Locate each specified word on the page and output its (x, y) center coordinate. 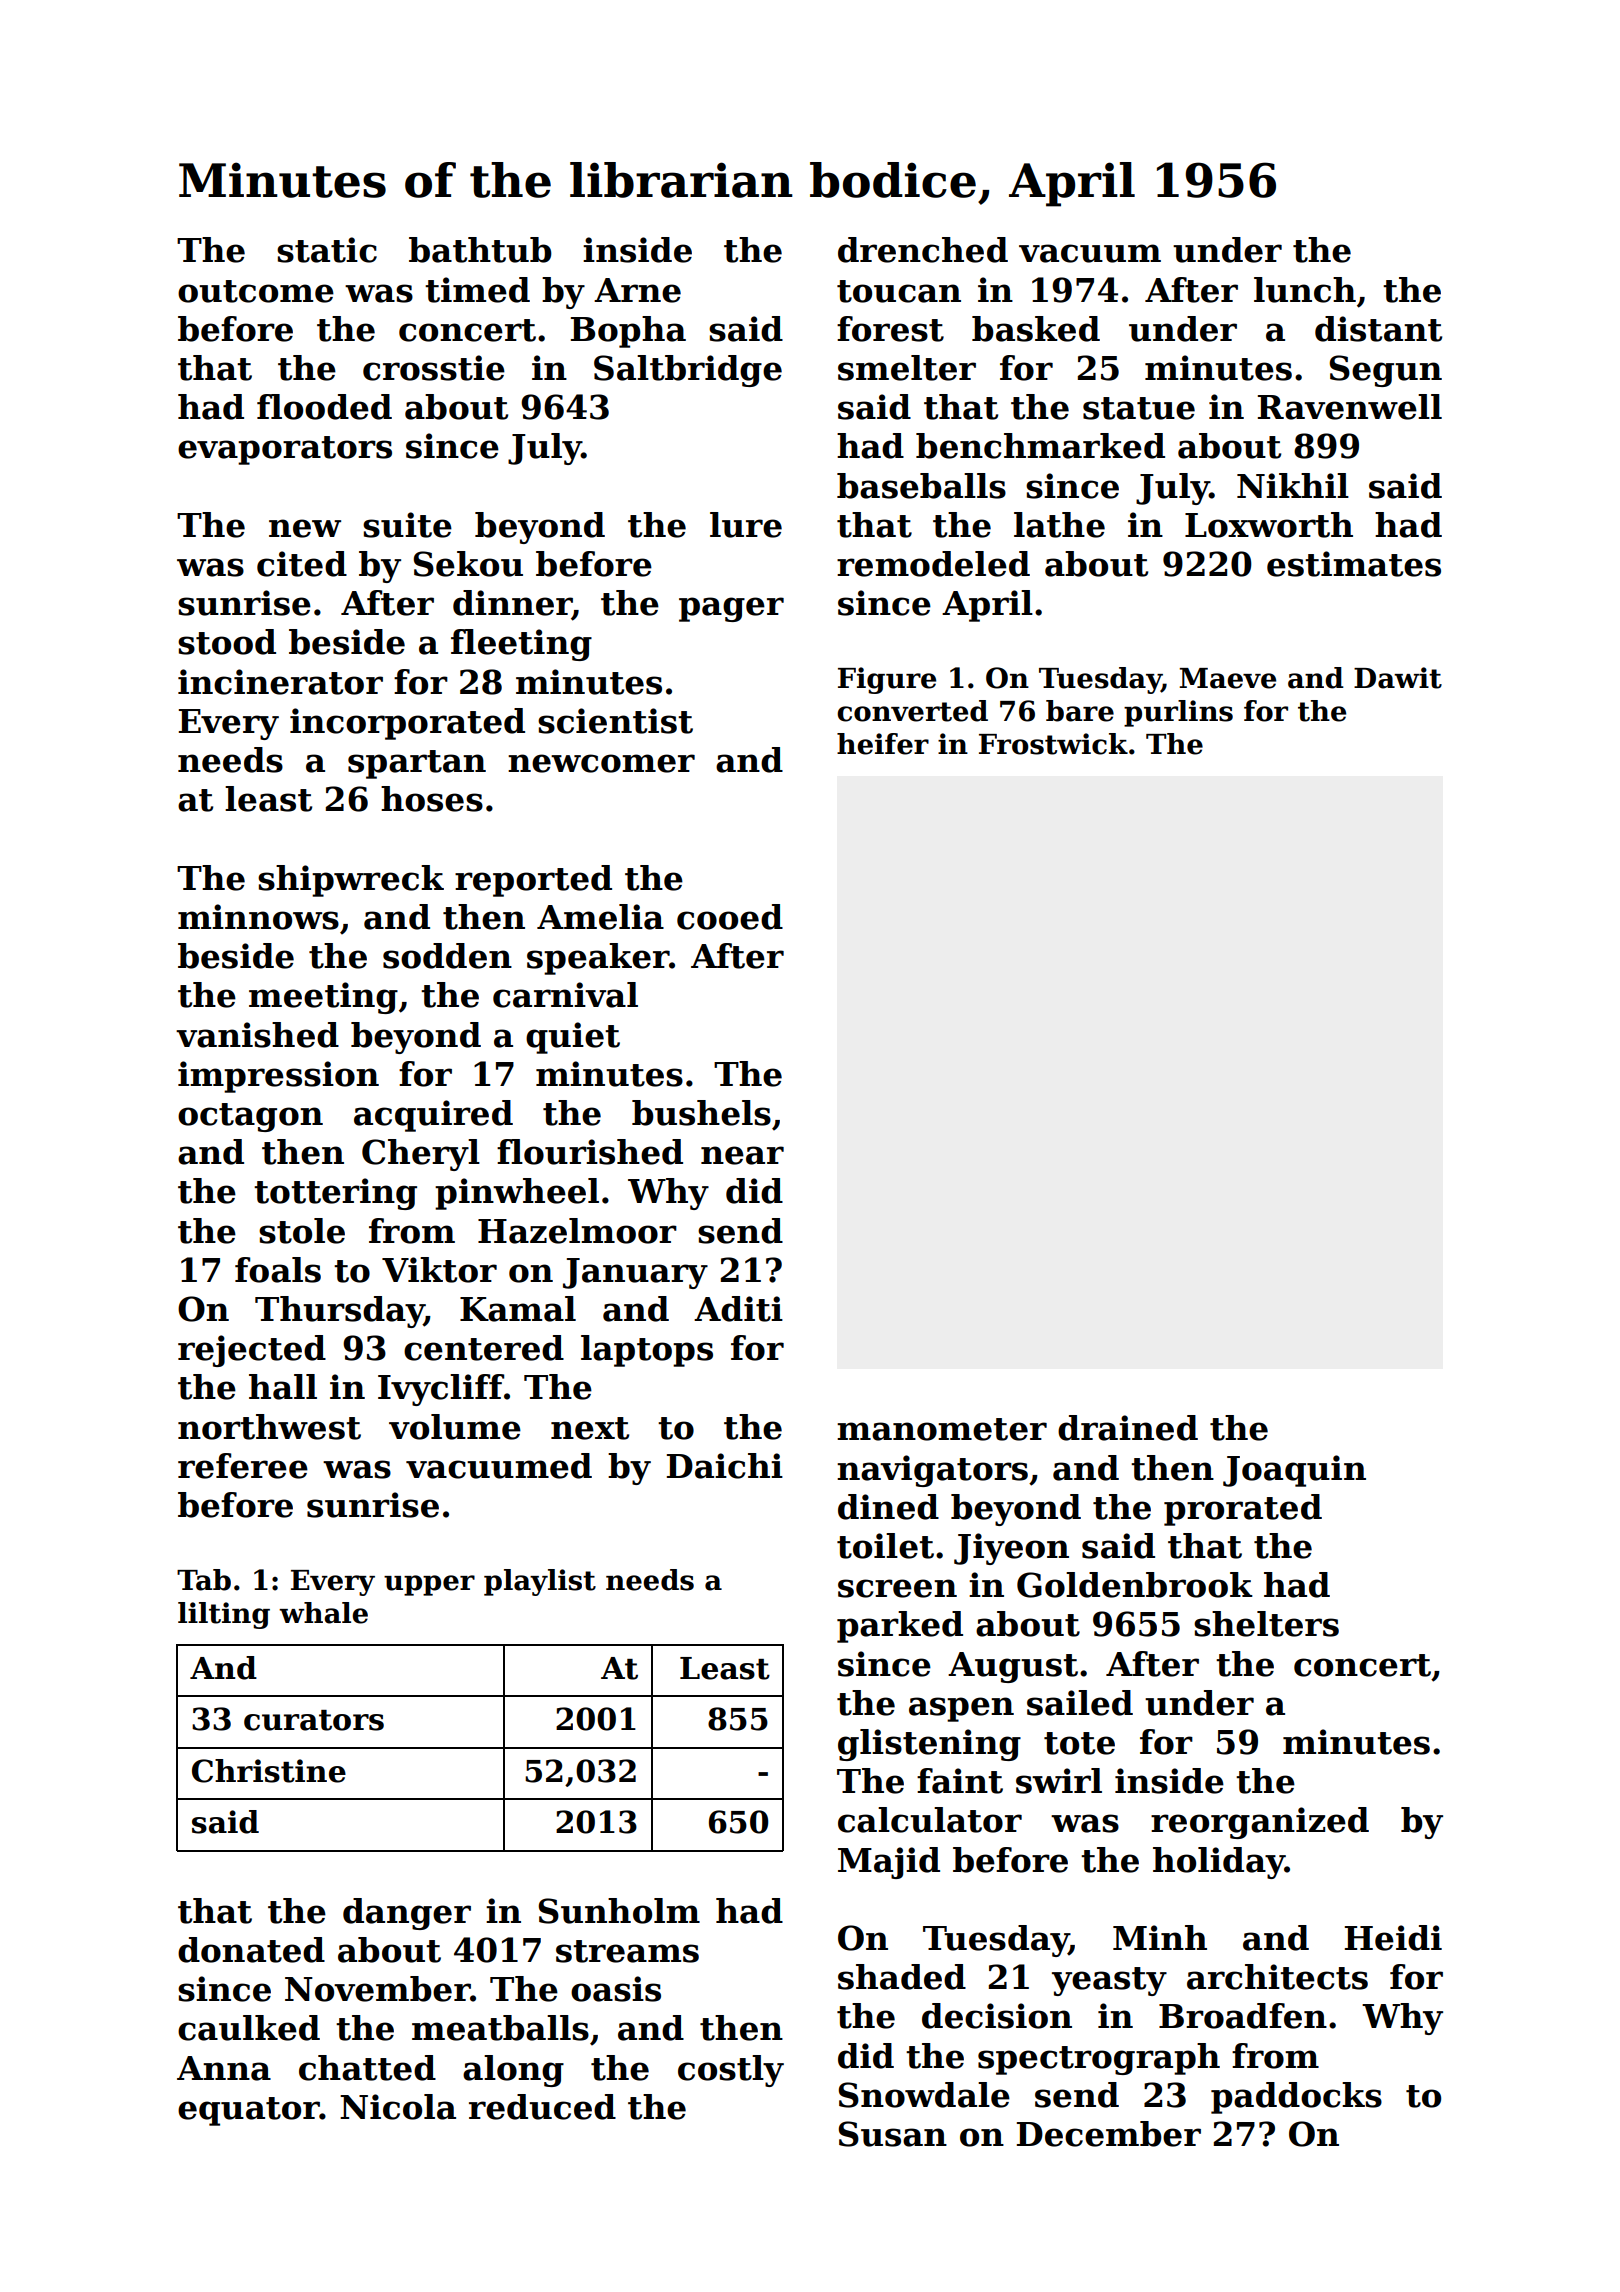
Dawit (1398, 678)
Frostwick (1053, 744)
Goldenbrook (1135, 1585)
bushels (701, 1113)
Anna (224, 2068)
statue (1139, 408)
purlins (1178, 713)
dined (888, 1507)
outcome (256, 291)
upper (429, 1585)
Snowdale (924, 2095)
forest (890, 329)
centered (484, 1348)
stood (227, 642)
